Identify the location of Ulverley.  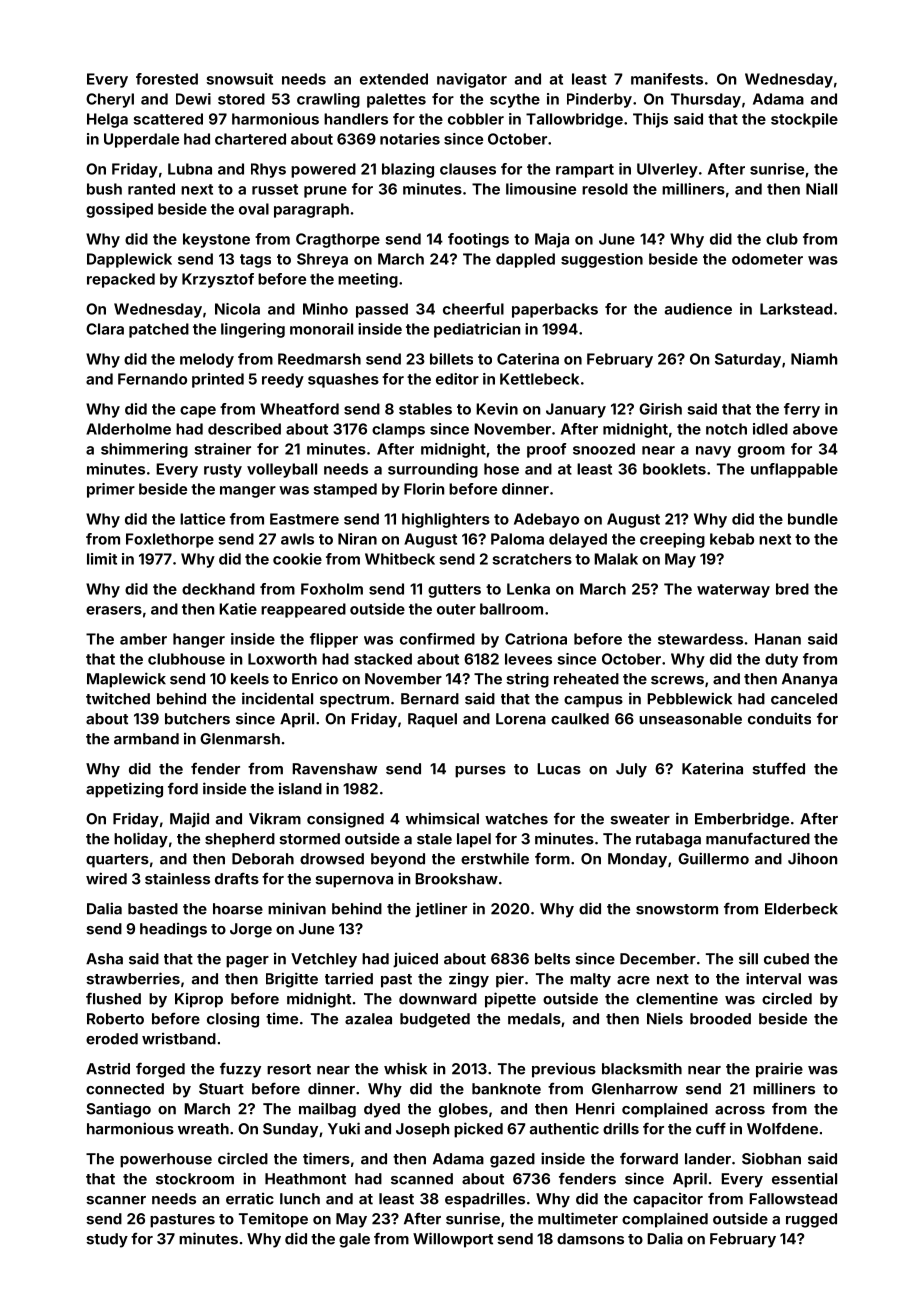
(667, 170).
